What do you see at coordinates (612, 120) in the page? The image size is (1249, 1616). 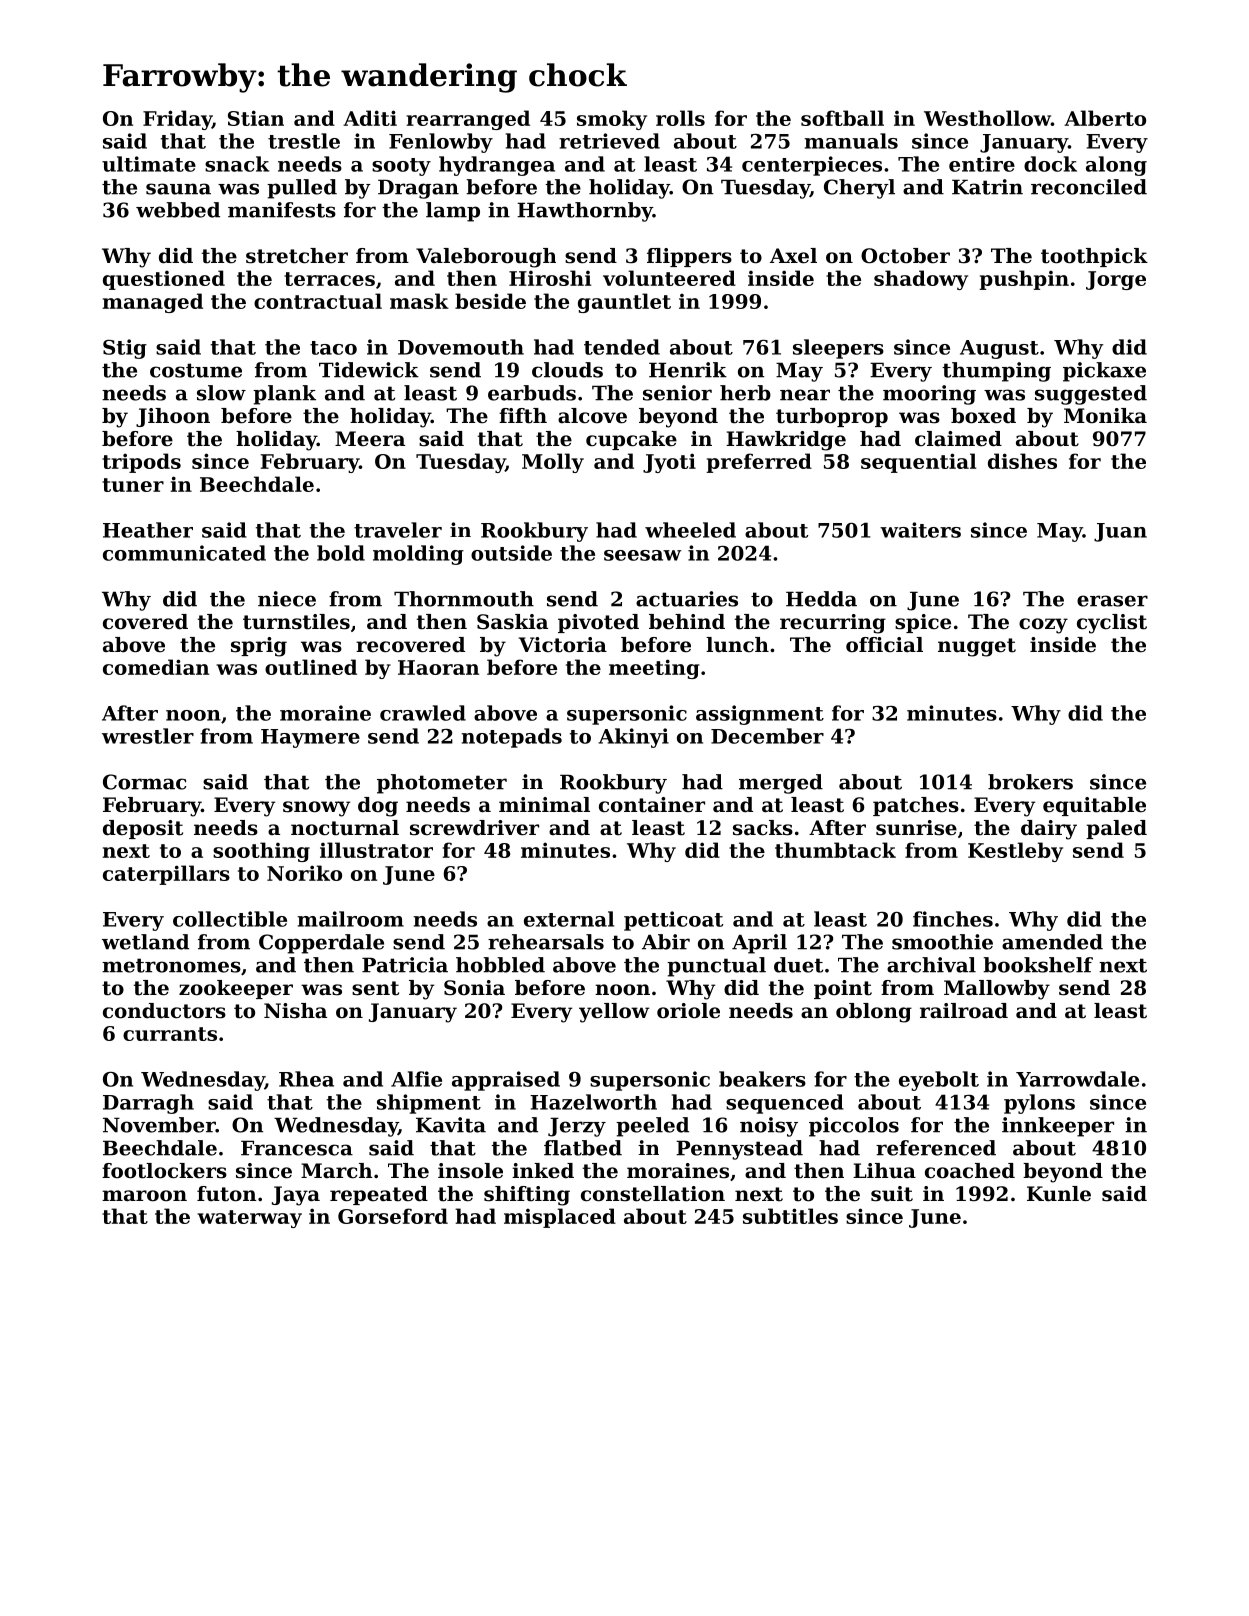 I see `smoky` at bounding box center [612, 120].
